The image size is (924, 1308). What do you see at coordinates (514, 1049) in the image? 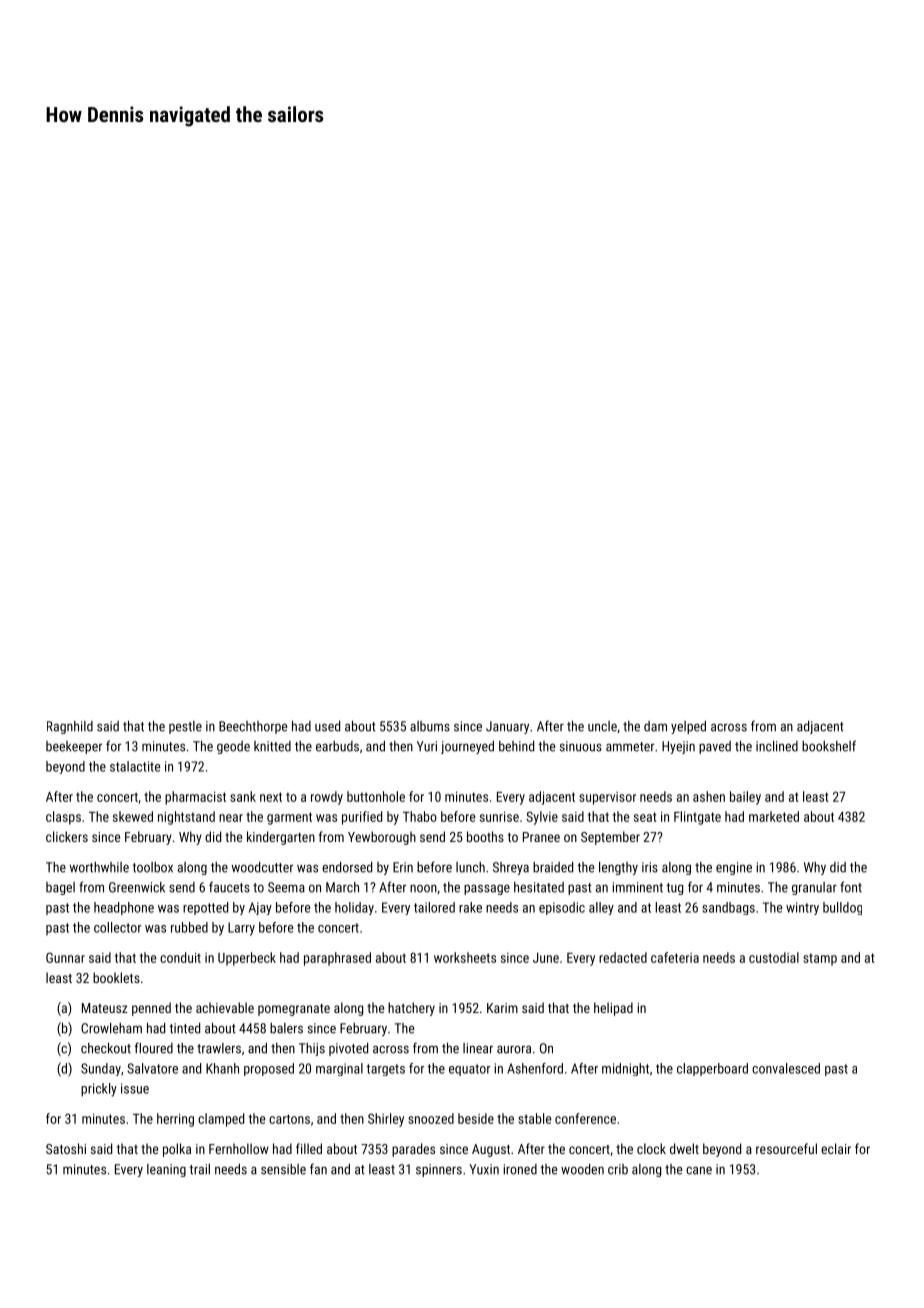
I see `aurora` at bounding box center [514, 1049].
